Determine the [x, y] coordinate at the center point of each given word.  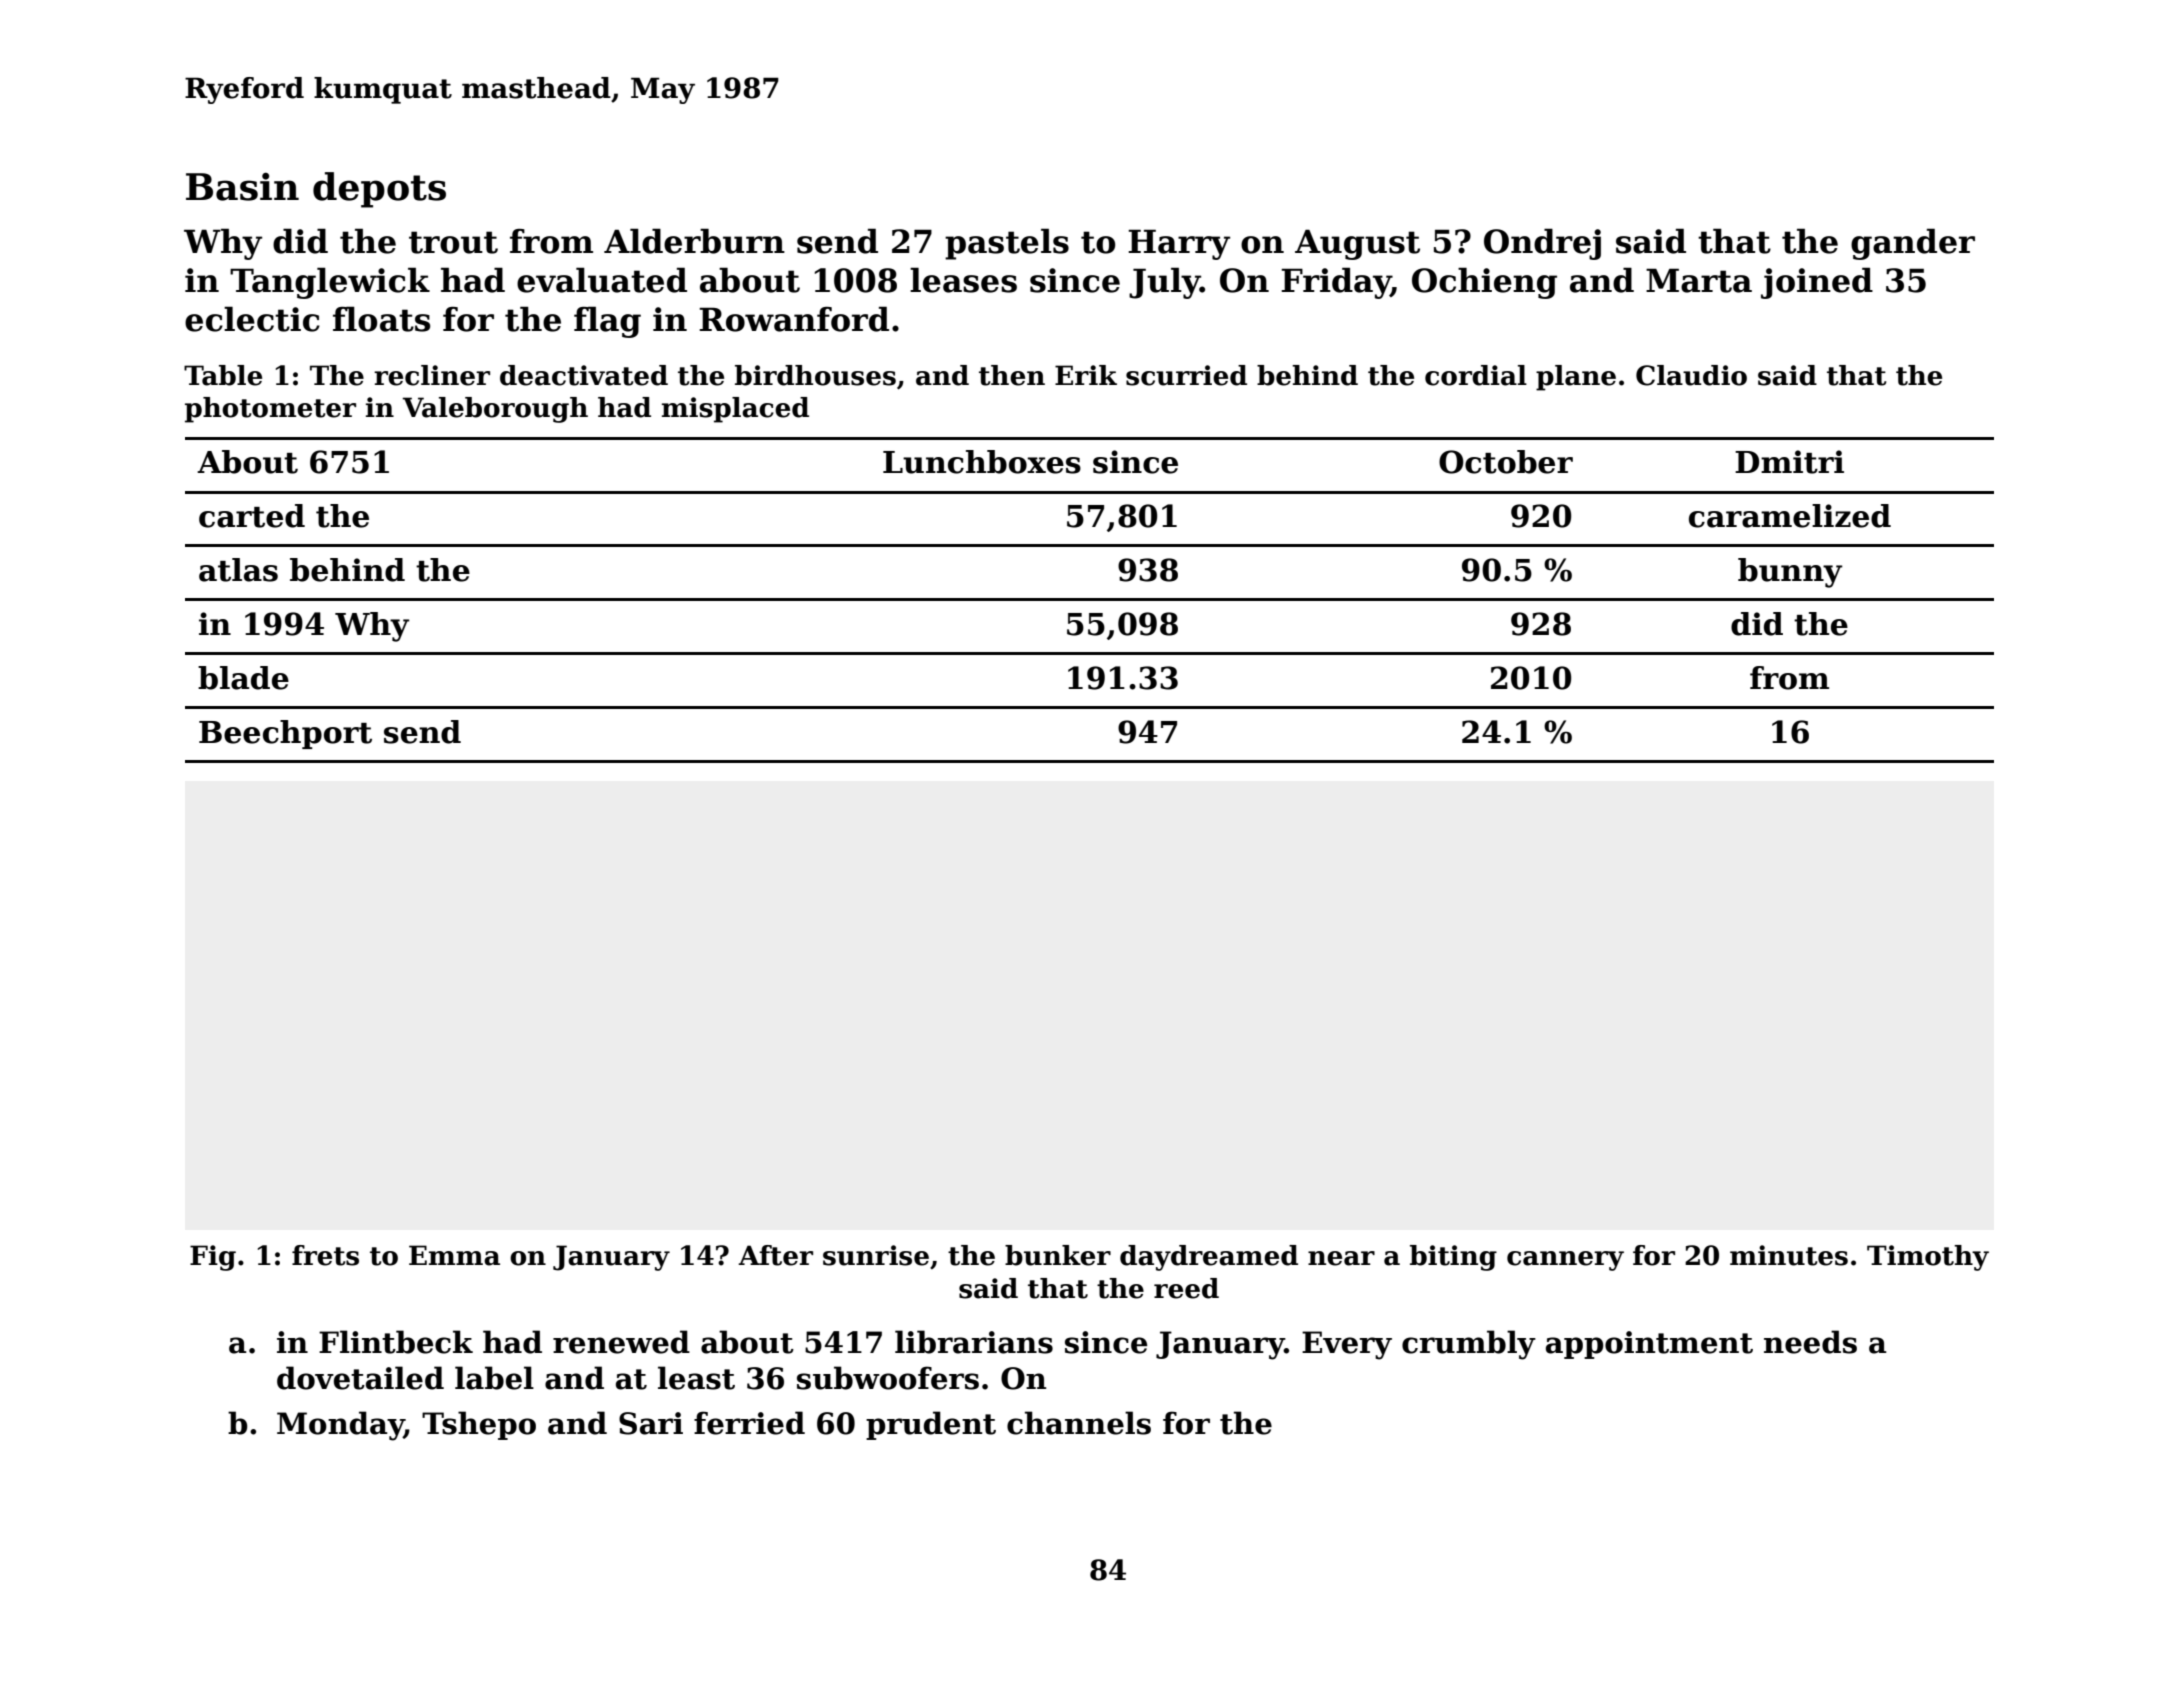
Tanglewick [330, 283]
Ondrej [1542, 244]
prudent [931, 1425]
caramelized [1790, 516]
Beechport [285, 734]
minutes [1789, 1255]
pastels [1007, 244]
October [1506, 462]
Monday [340, 1426]
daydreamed [1209, 1258]
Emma [454, 1255]
